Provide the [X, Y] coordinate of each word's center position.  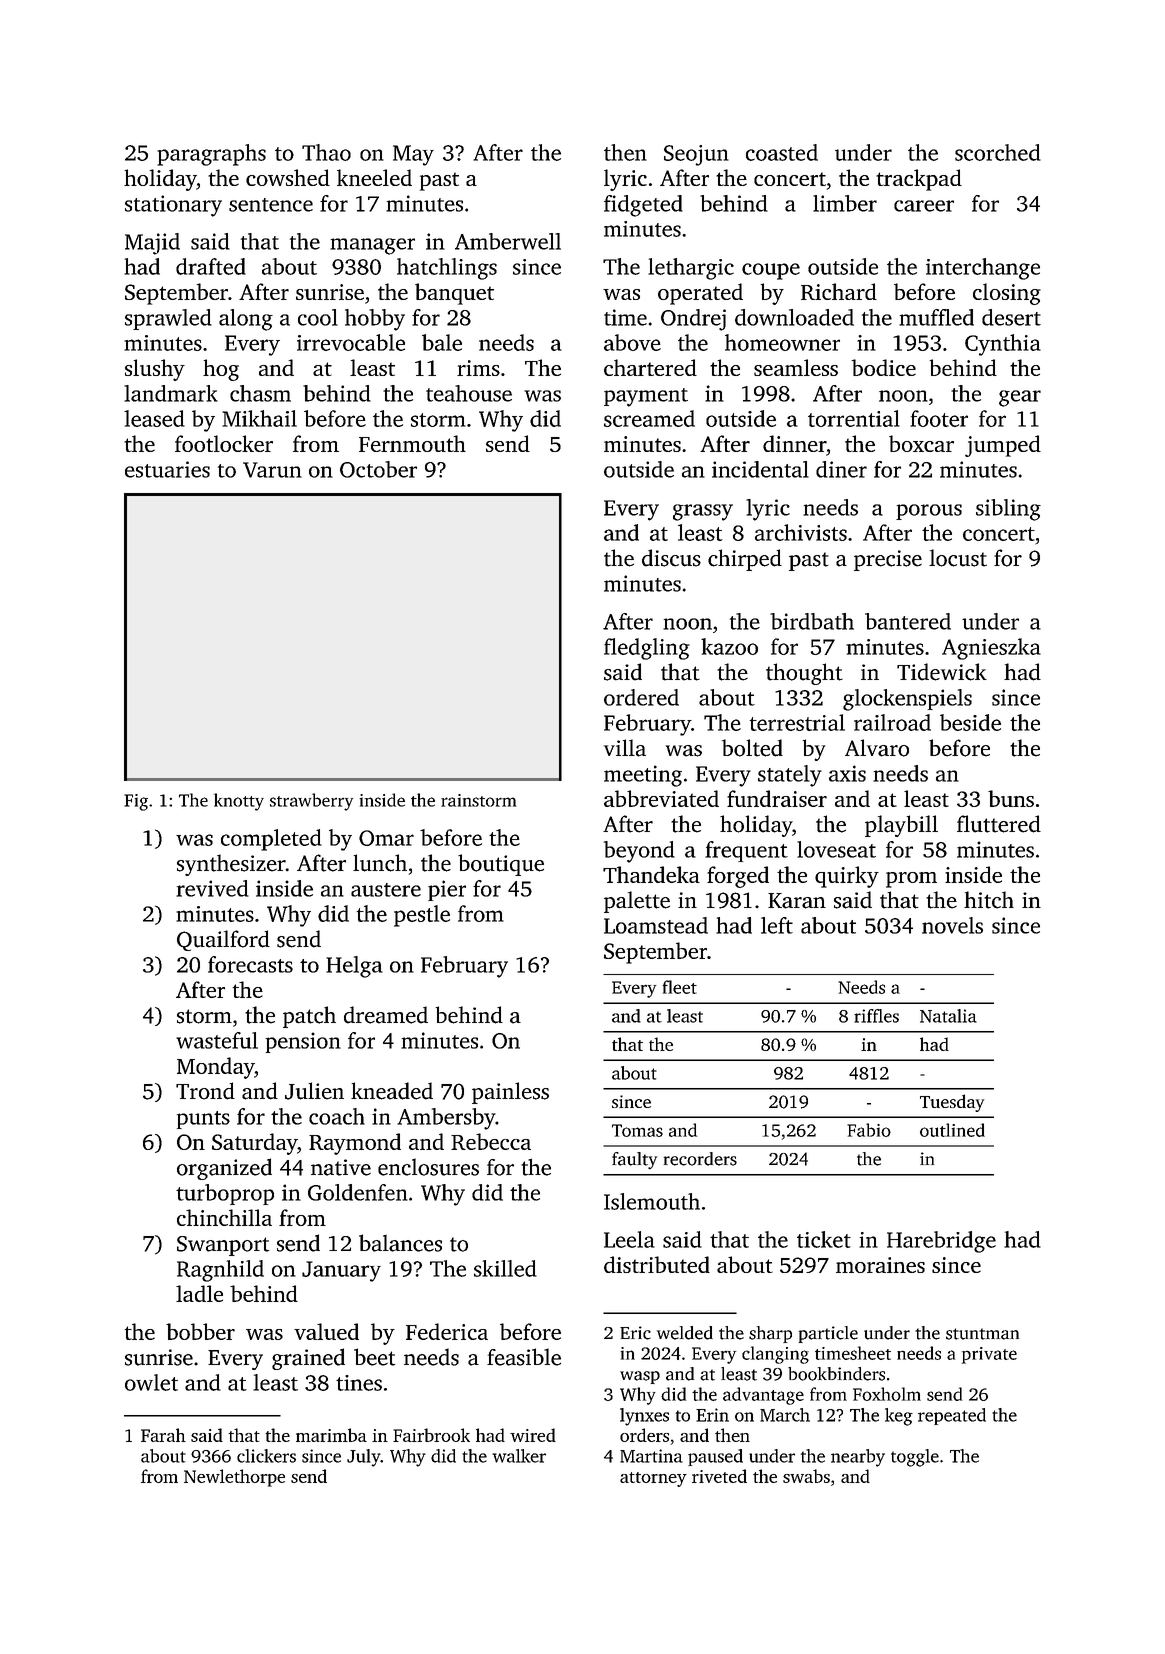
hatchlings [447, 269]
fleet [680, 987]
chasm [260, 393]
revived [212, 888]
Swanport [223, 1246]
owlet [151, 1382]
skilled [505, 1268]
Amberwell [508, 241]
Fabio [869, 1130]
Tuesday [952, 1103]
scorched [998, 152]
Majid [152, 244]
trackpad [919, 180]
